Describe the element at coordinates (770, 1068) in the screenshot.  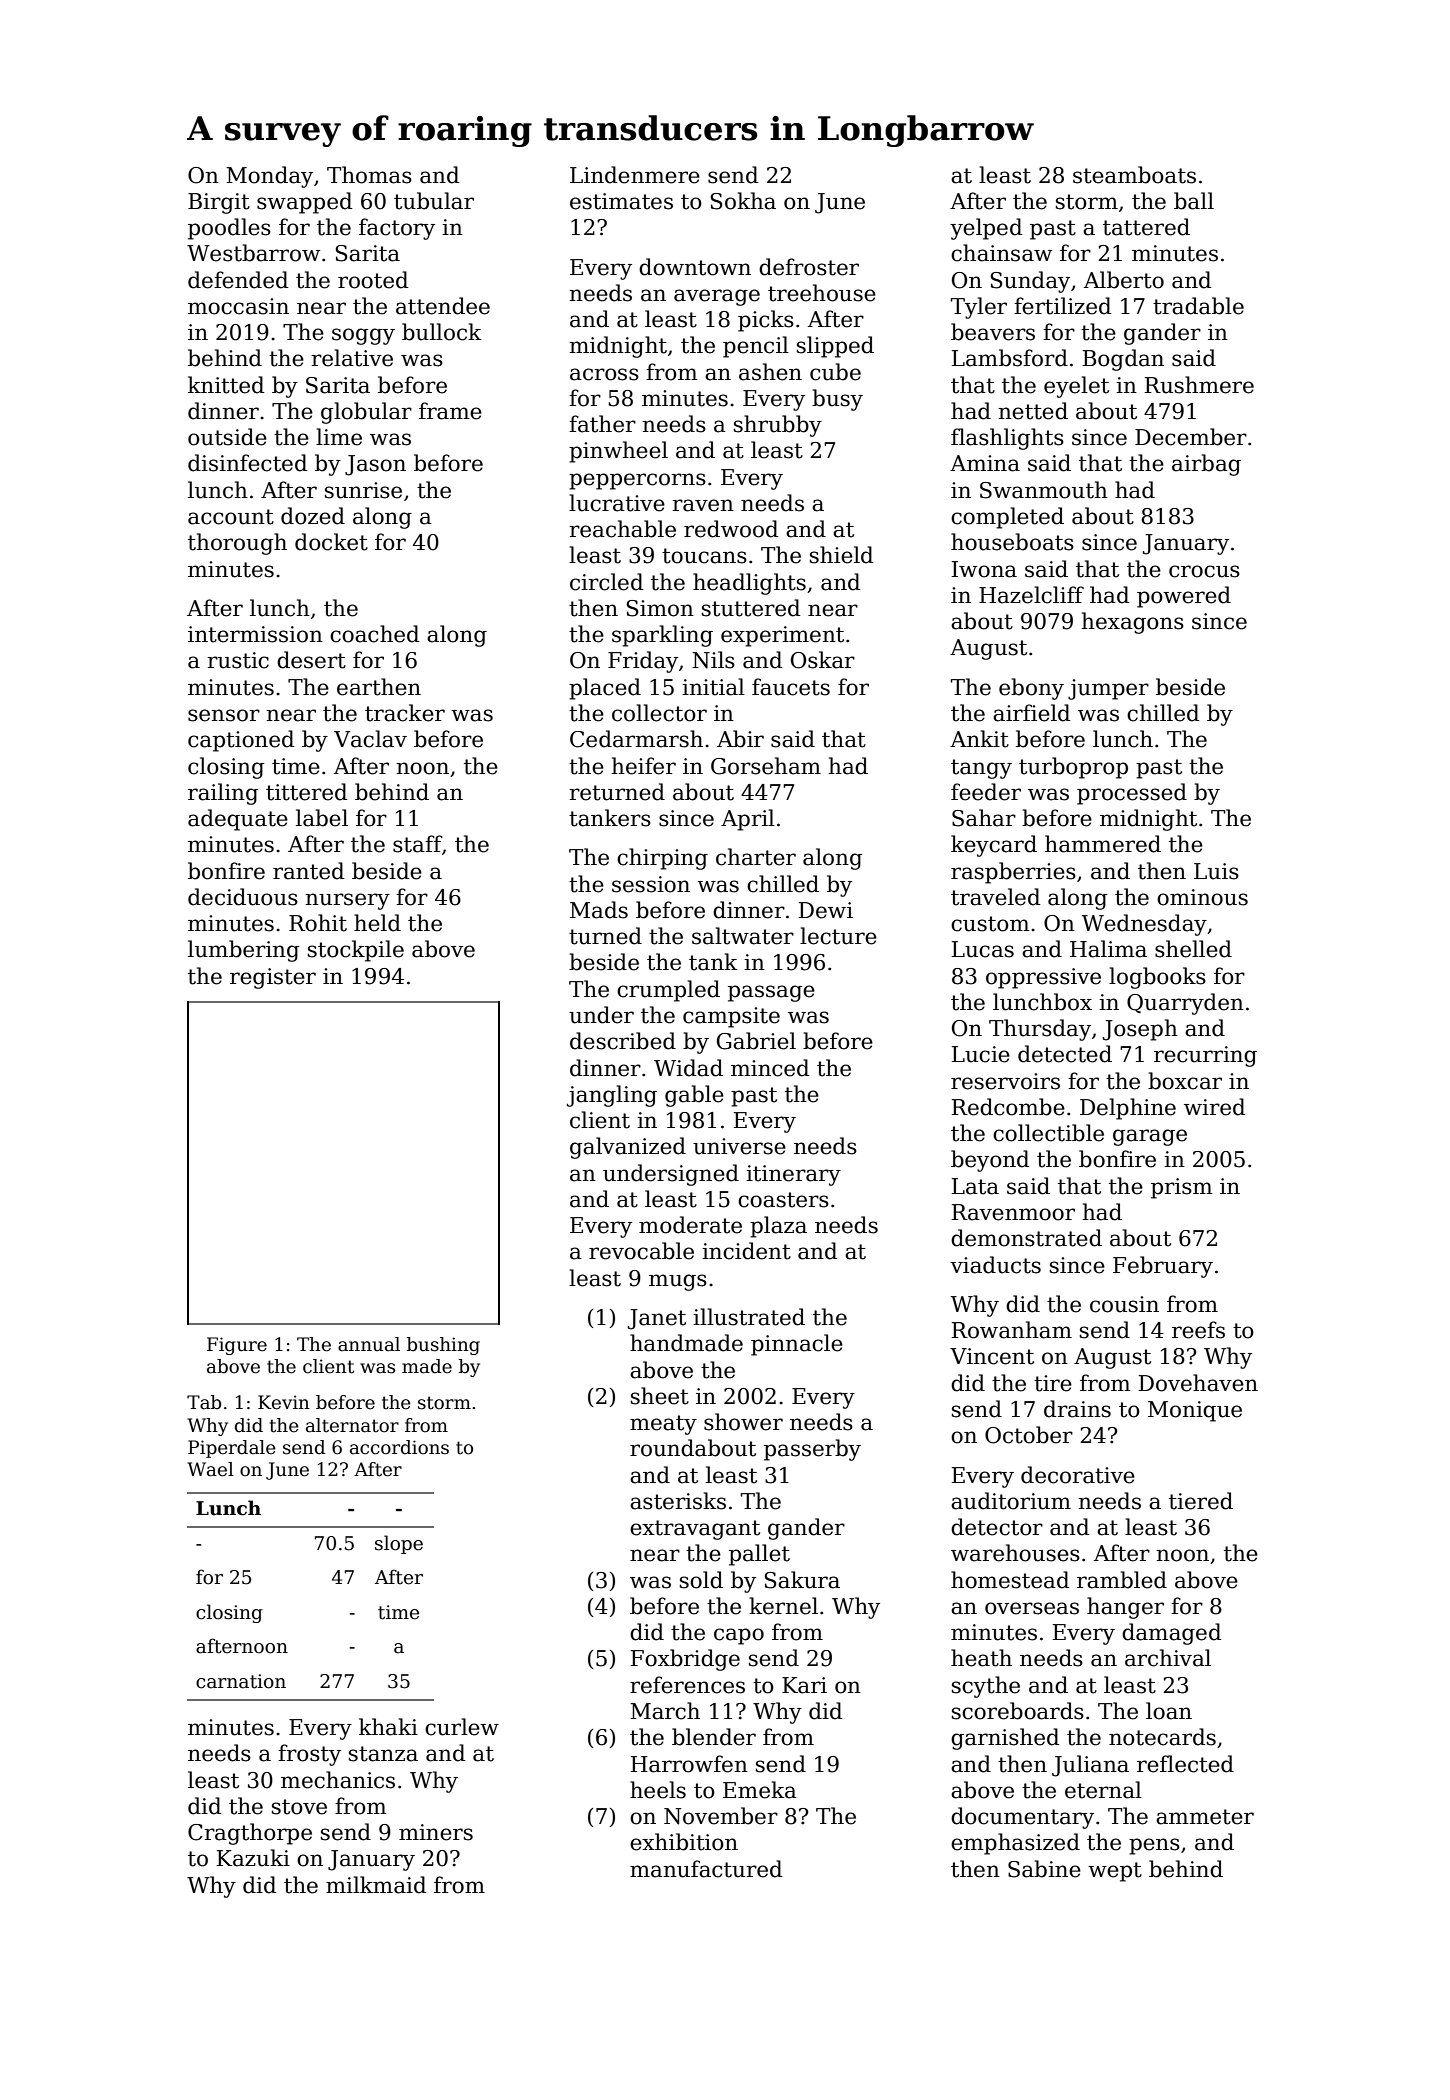
I see `minced` at that location.
